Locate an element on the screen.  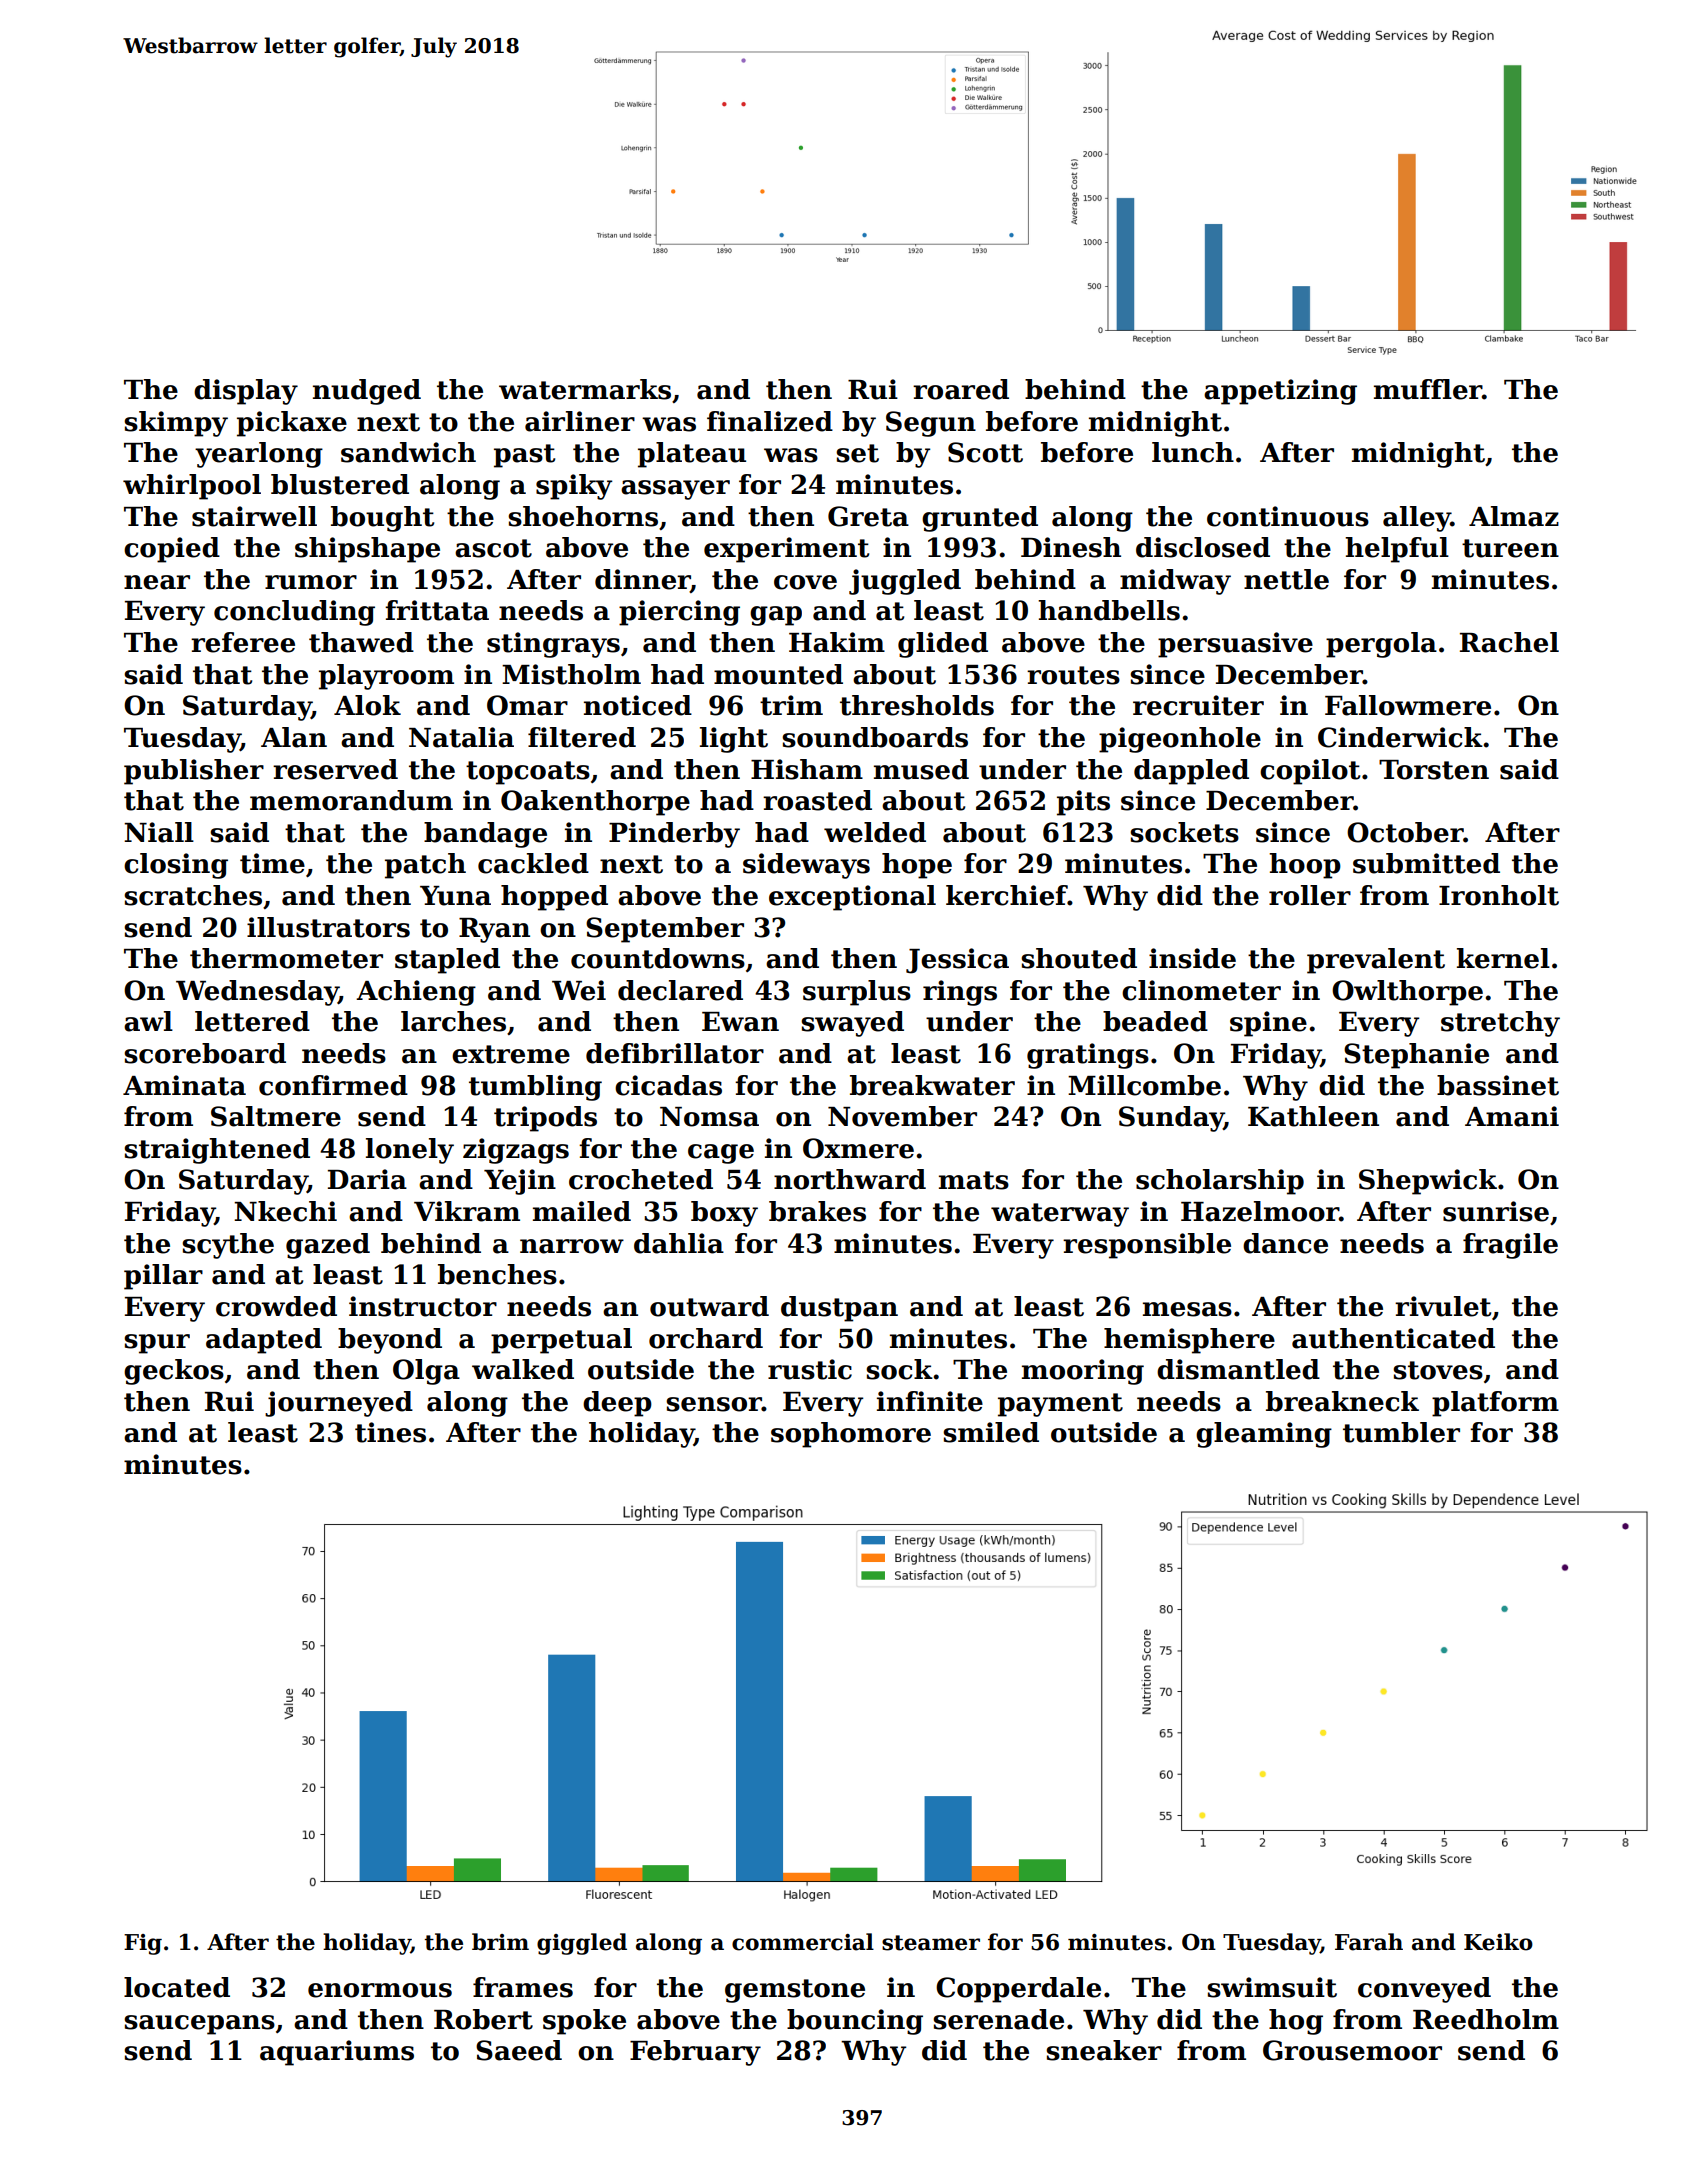
Aminata is located at coordinates (184, 1085).
